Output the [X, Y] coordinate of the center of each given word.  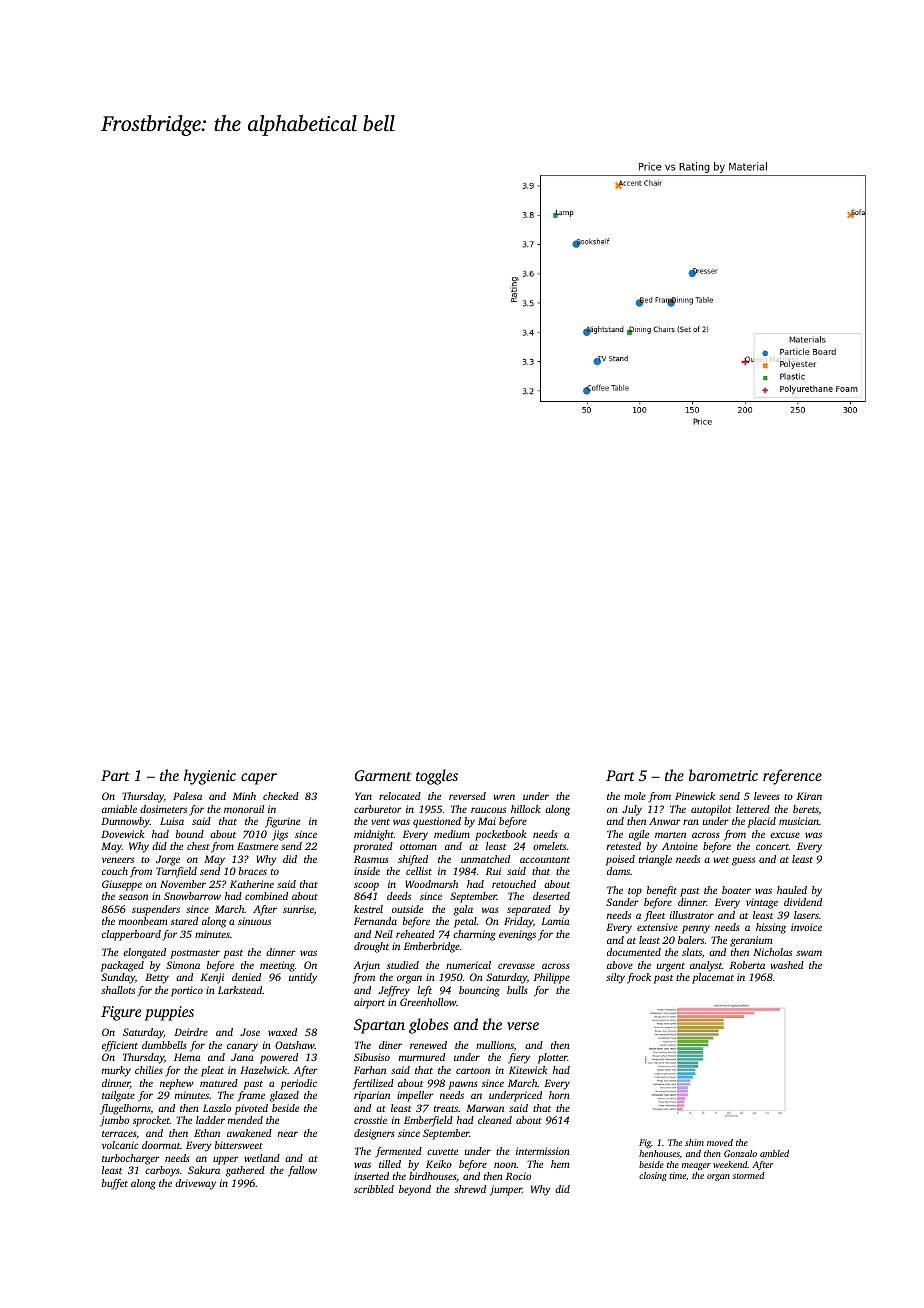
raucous [488, 810]
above [620, 965]
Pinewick [695, 796]
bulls [517, 990]
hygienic [210, 777]
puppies [169, 1013]
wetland [262, 1158]
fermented [398, 1152]
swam [809, 953]
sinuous [254, 921]
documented [634, 952]
